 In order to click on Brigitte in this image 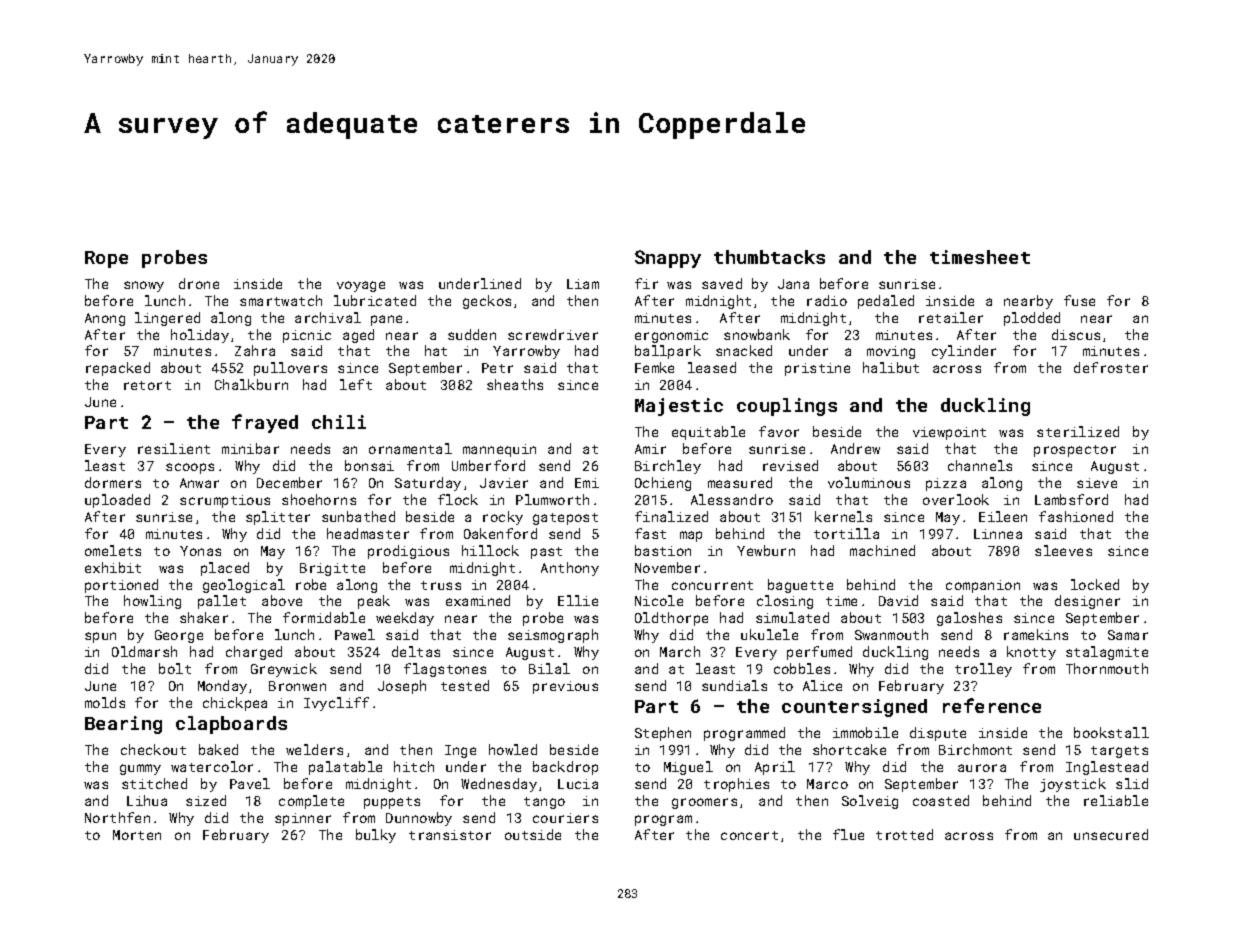, I will do `click(332, 569)`.
